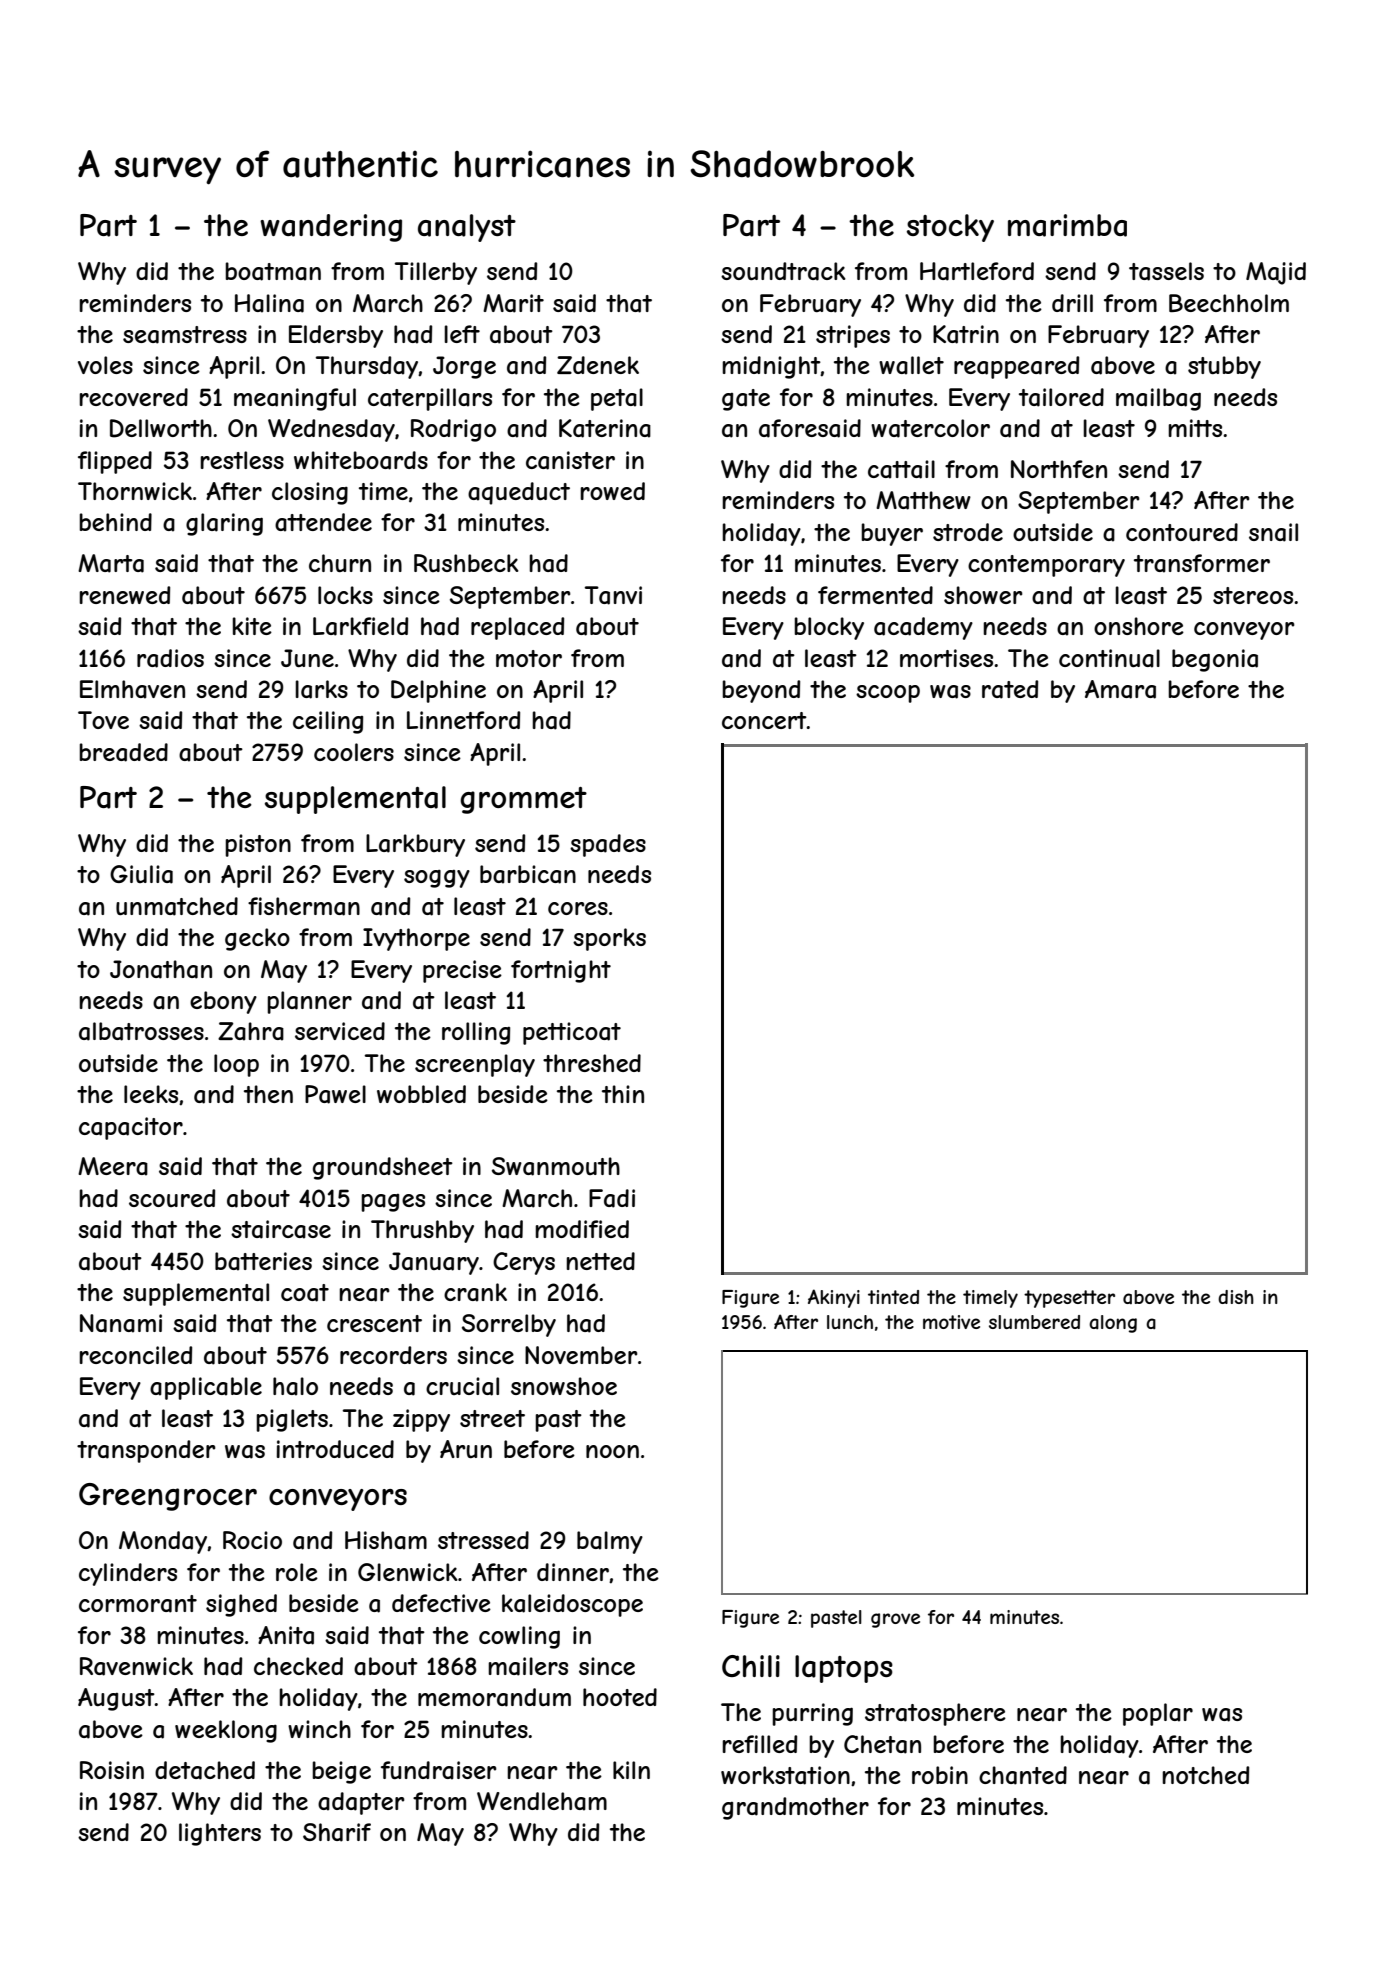  What do you see at coordinates (853, 336) in the screenshot?
I see `stripes` at bounding box center [853, 336].
